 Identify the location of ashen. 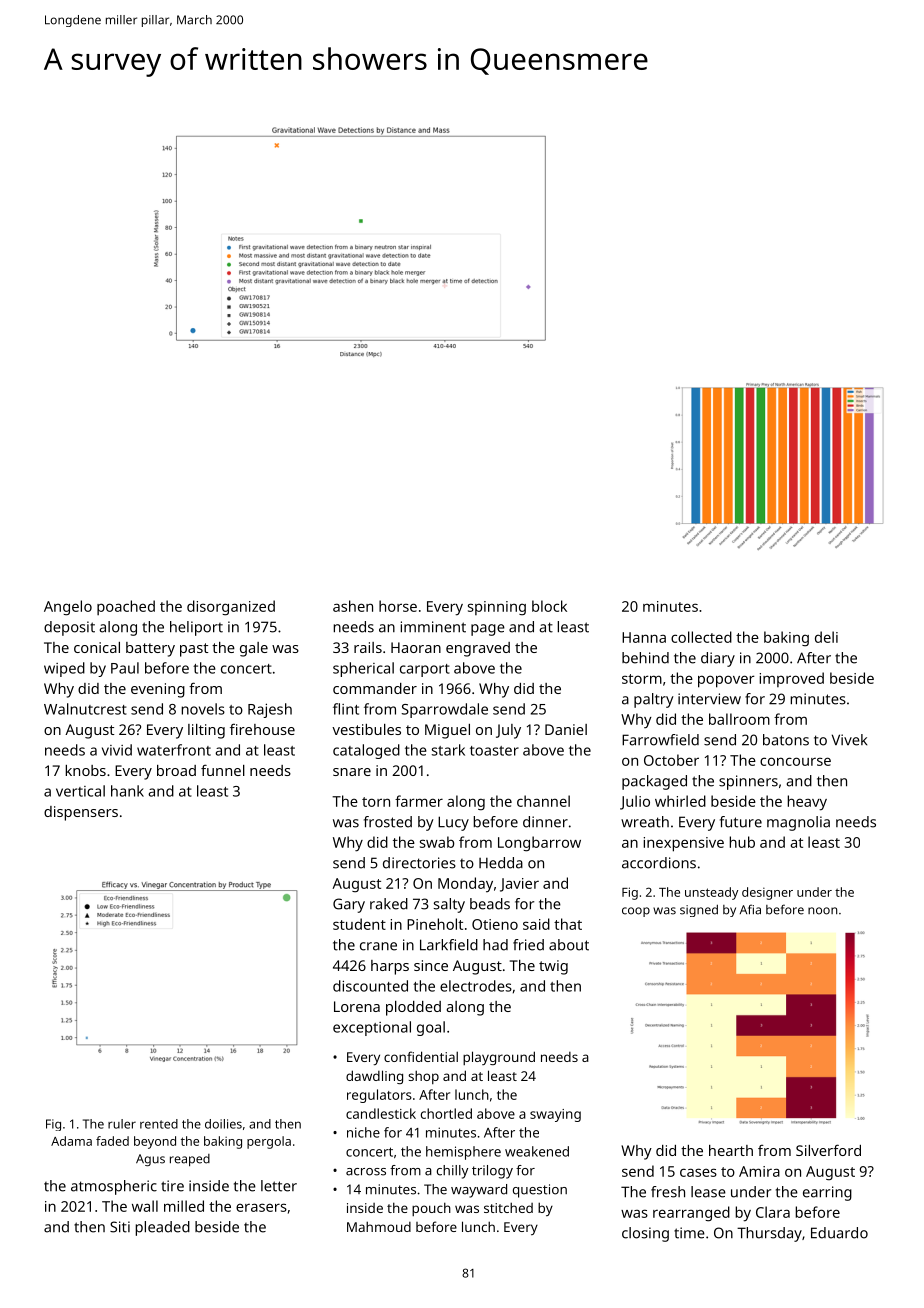
(353, 606).
